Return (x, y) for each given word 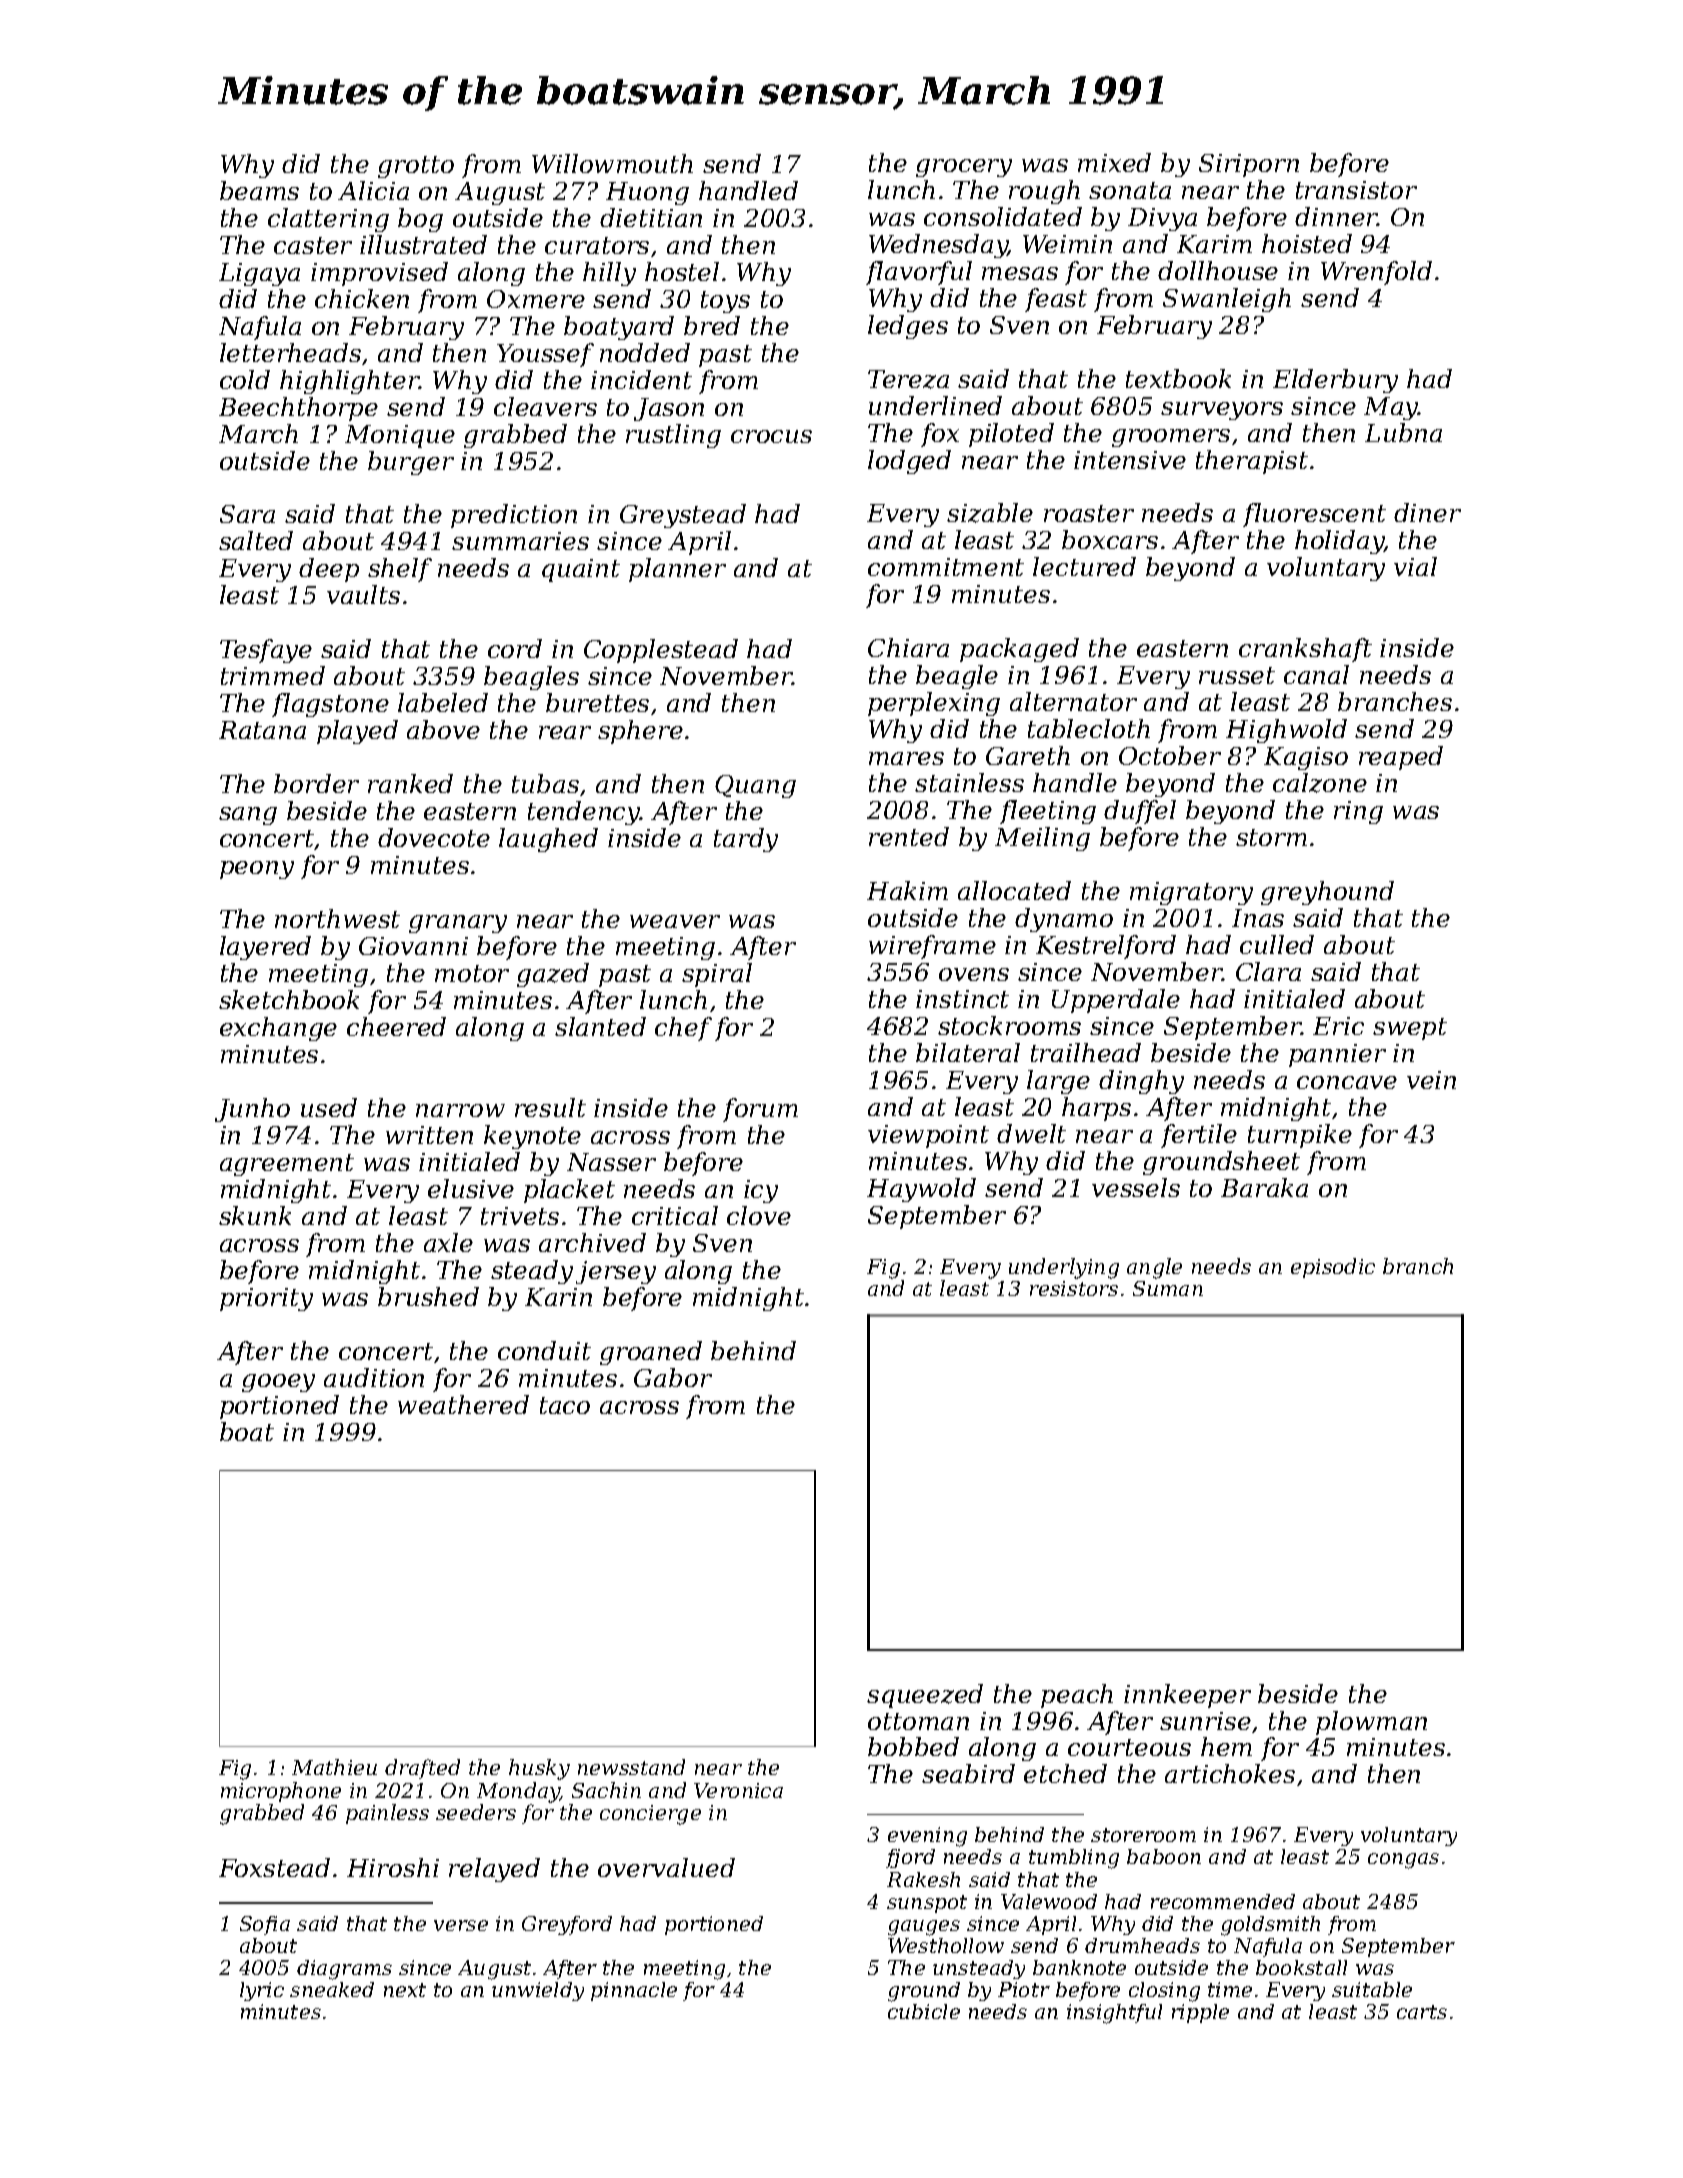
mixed (1114, 162)
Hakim (907, 890)
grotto (416, 167)
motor (472, 973)
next (405, 1990)
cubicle (924, 2011)
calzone (1320, 783)
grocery (964, 168)
